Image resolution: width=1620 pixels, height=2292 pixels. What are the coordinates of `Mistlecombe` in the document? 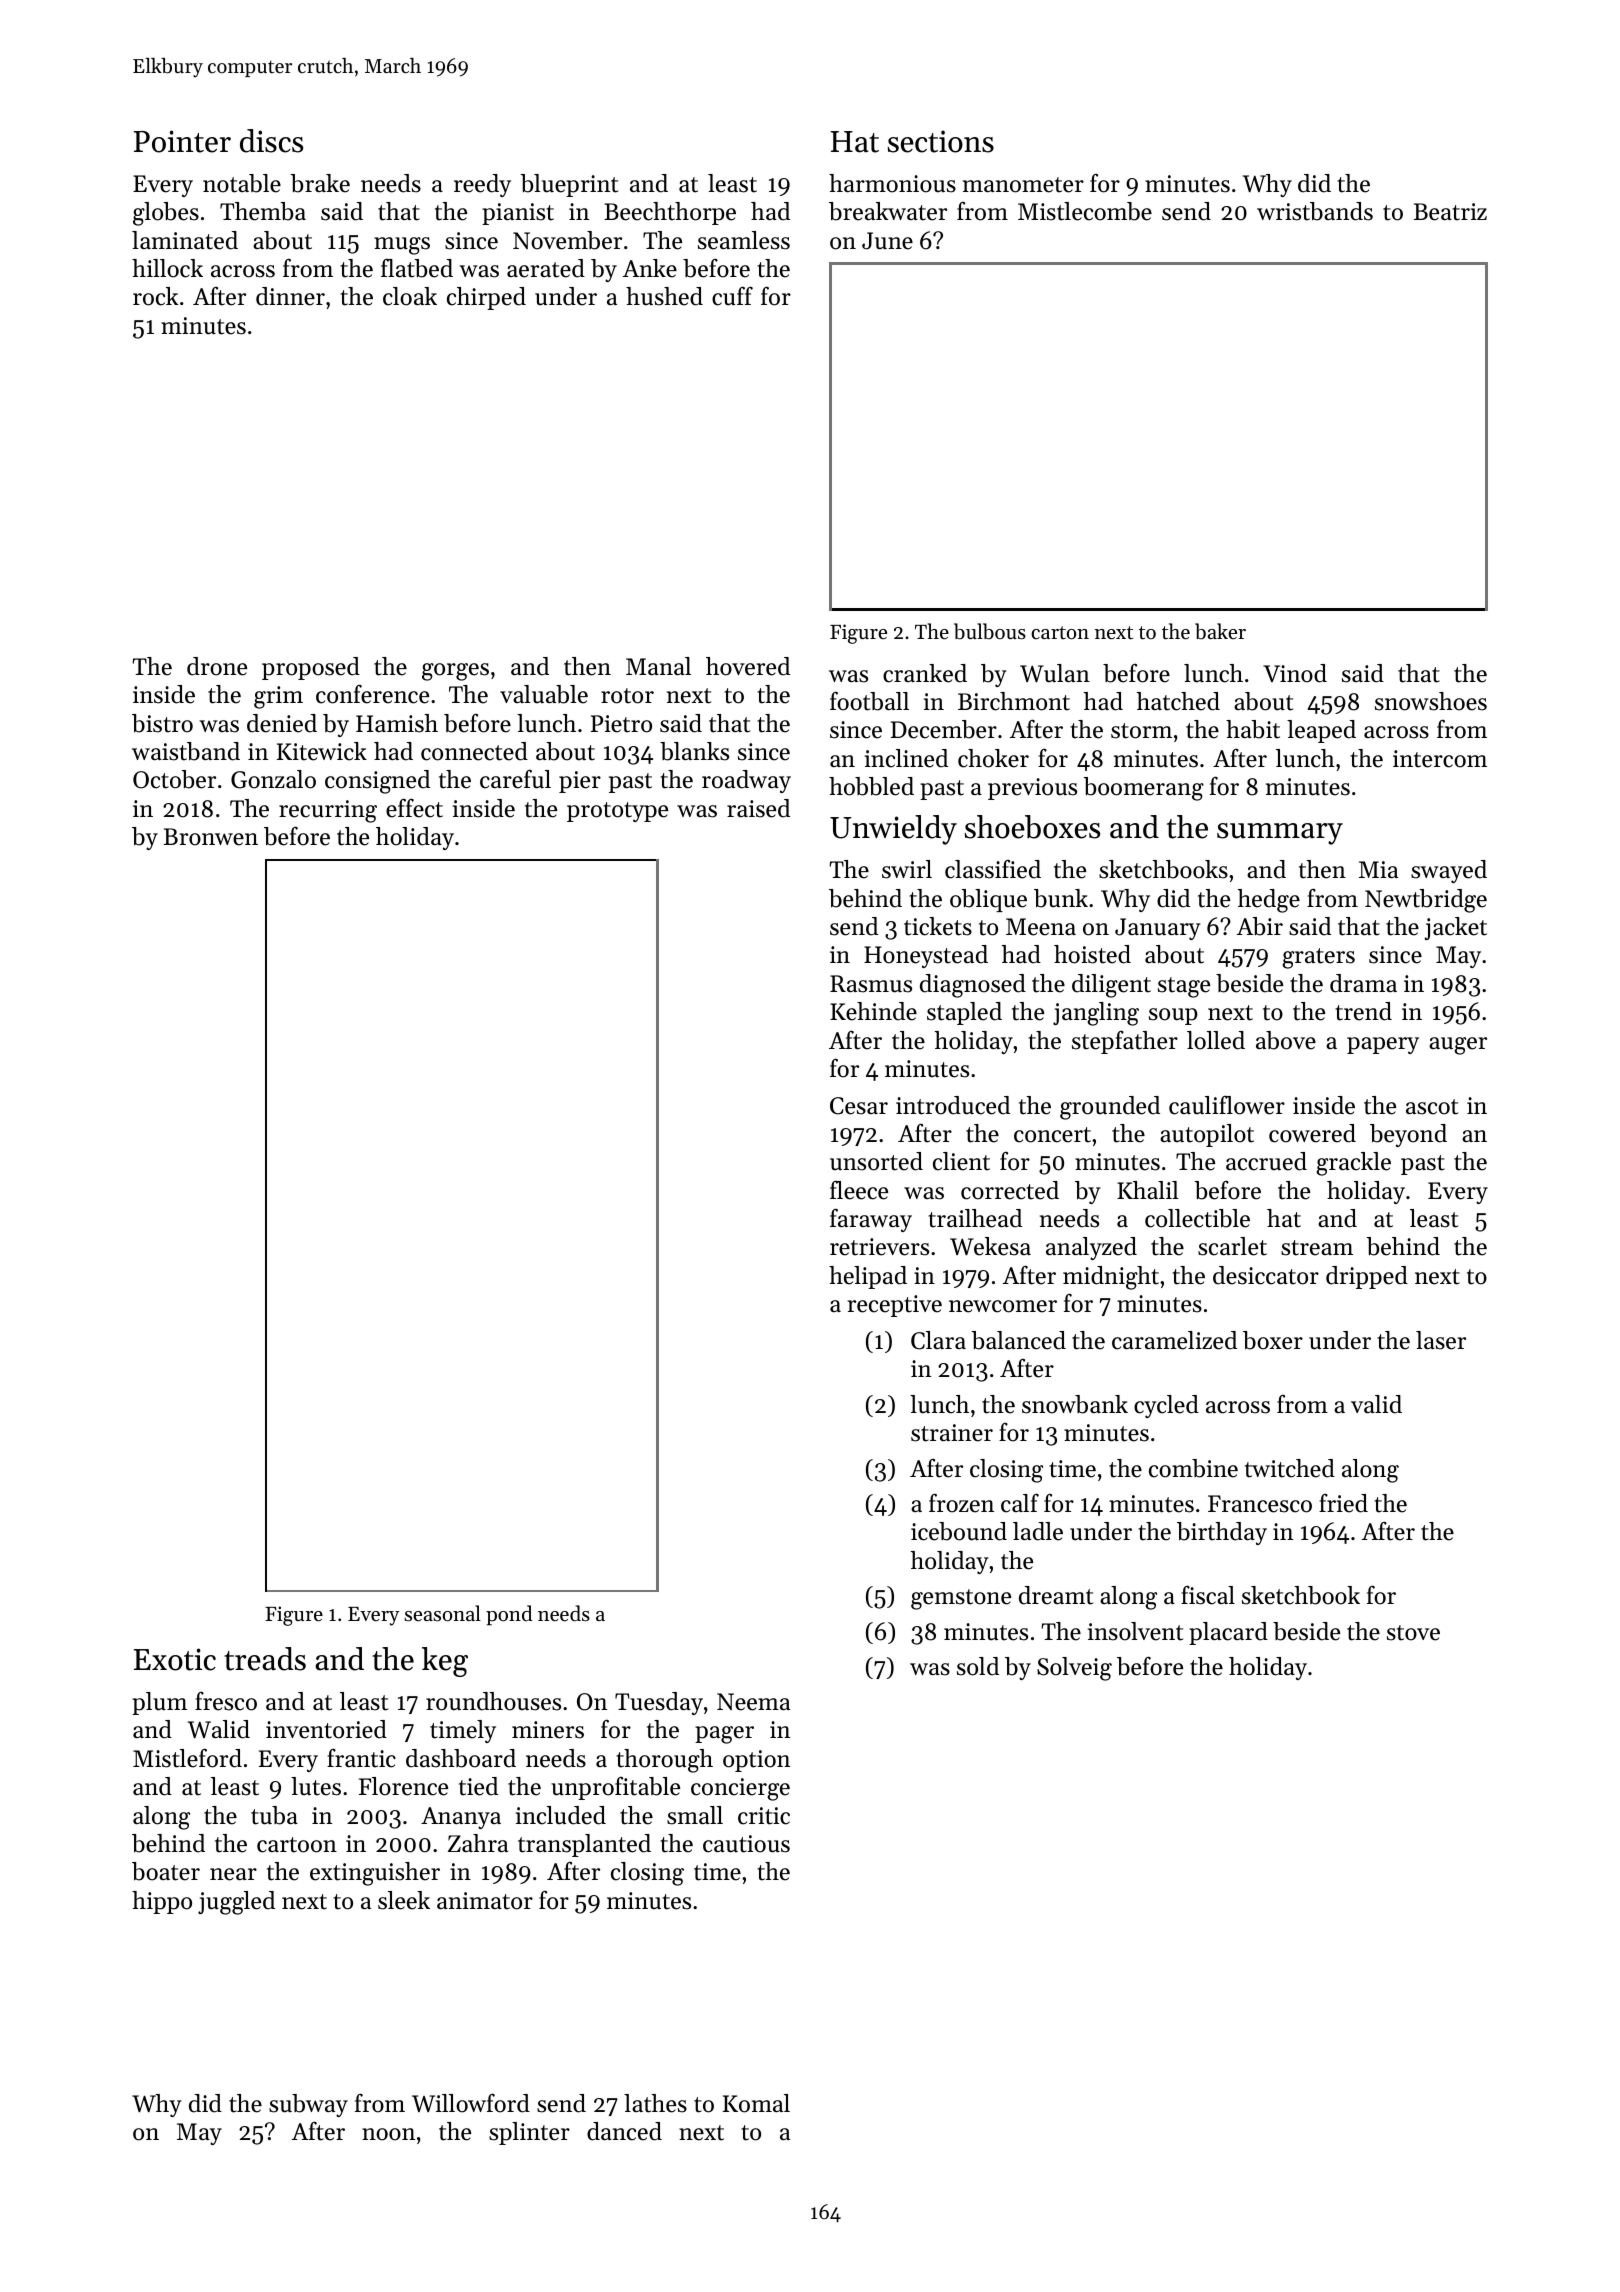 It's located at (1085, 211).
